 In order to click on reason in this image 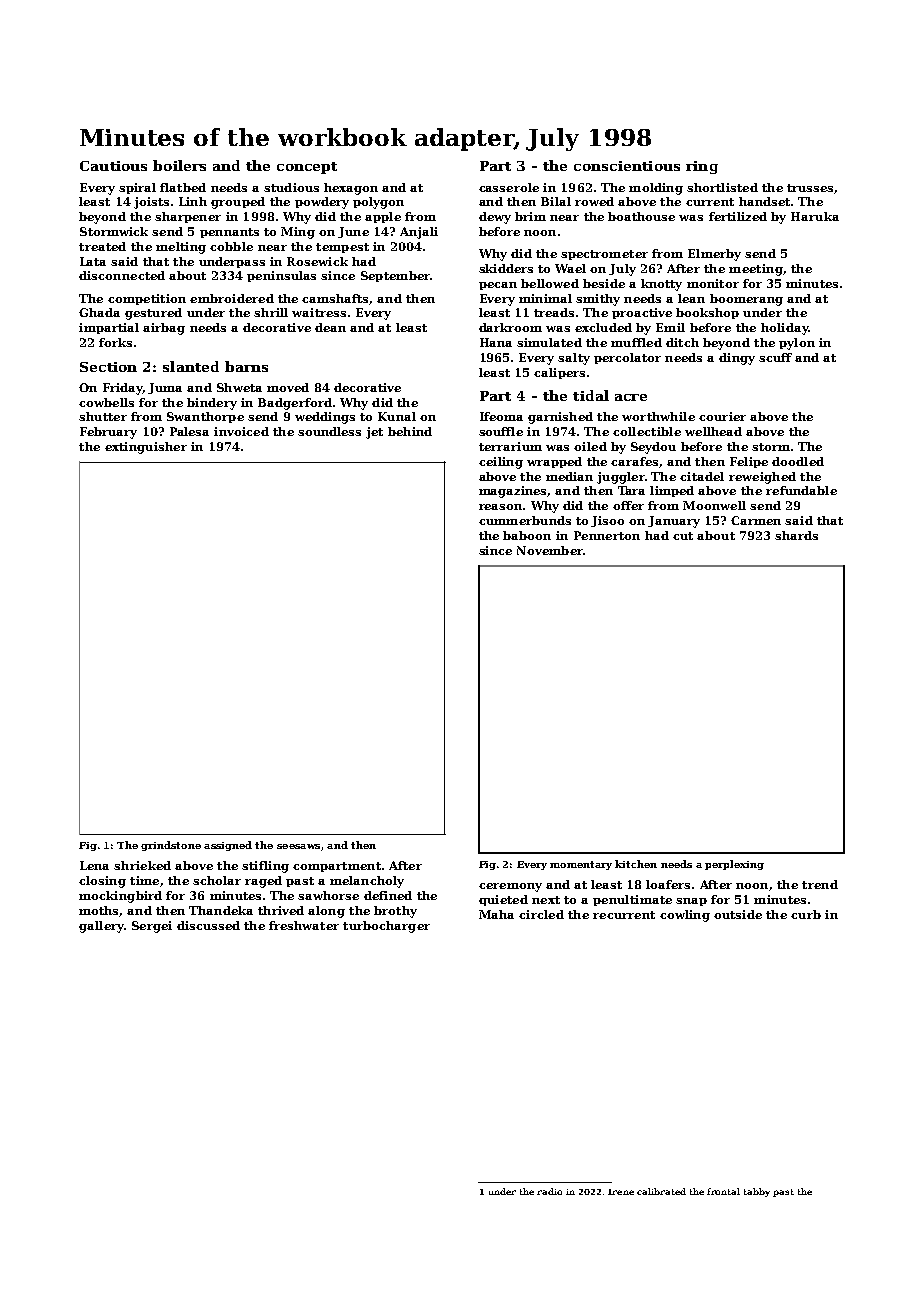, I will do `click(500, 507)`.
